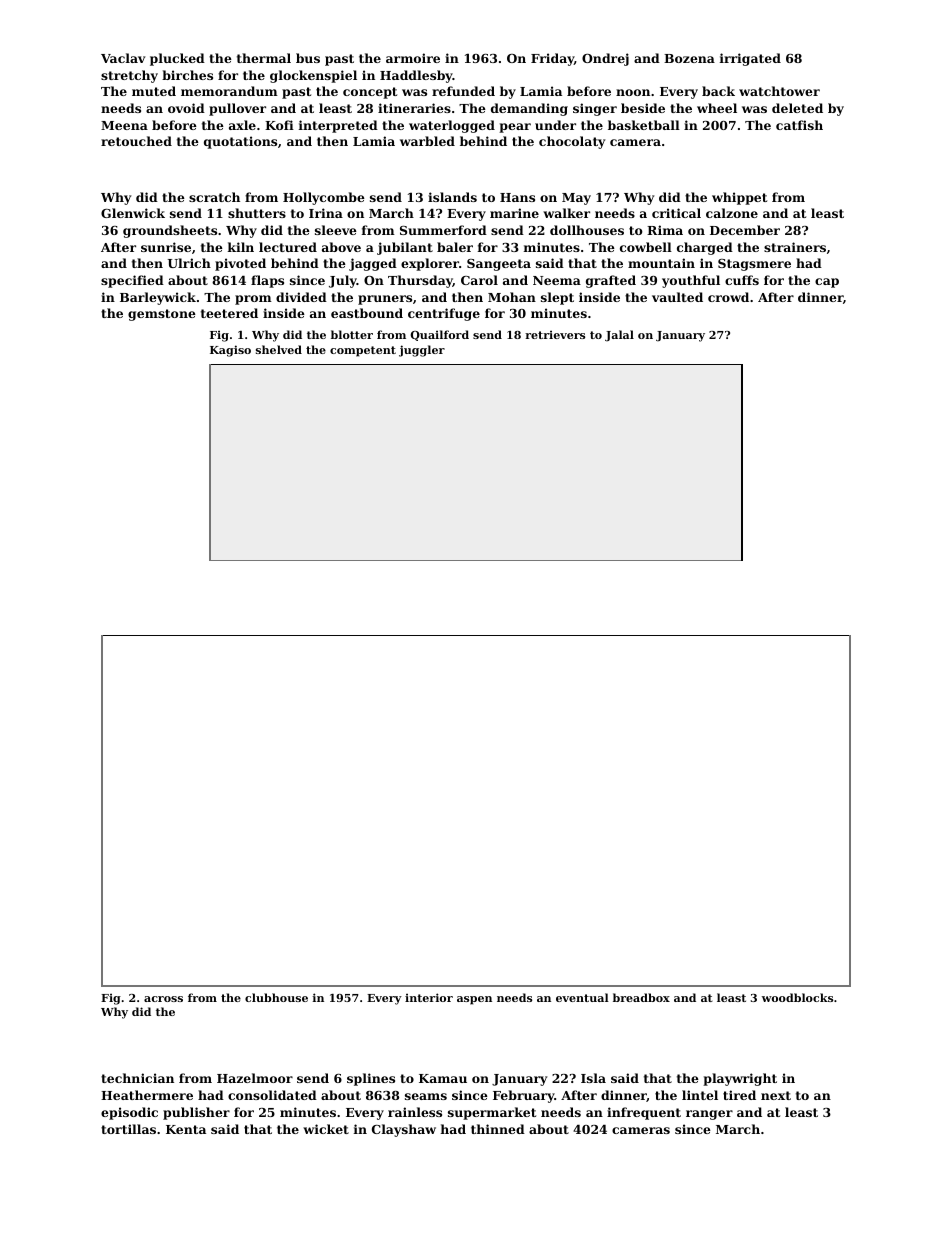 This image has height=1233, width=952. Describe the element at coordinates (279, 349) in the image. I see `shelved` at that location.
